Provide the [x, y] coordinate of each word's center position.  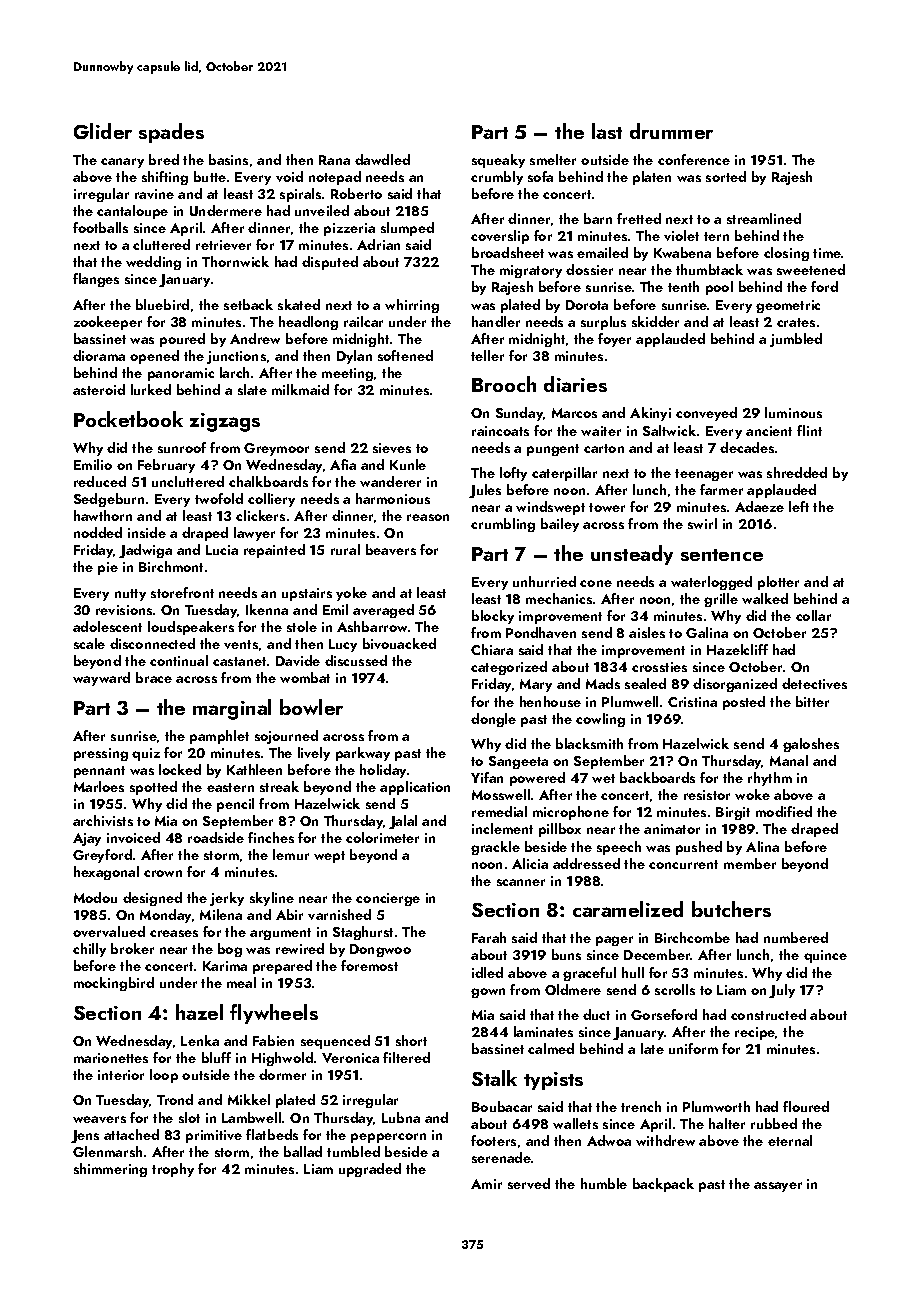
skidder [655, 321]
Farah [489, 937]
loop [164, 1076]
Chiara [492, 649]
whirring [412, 306]
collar [813, 615]
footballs [100, 227]
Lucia [222, 550]
